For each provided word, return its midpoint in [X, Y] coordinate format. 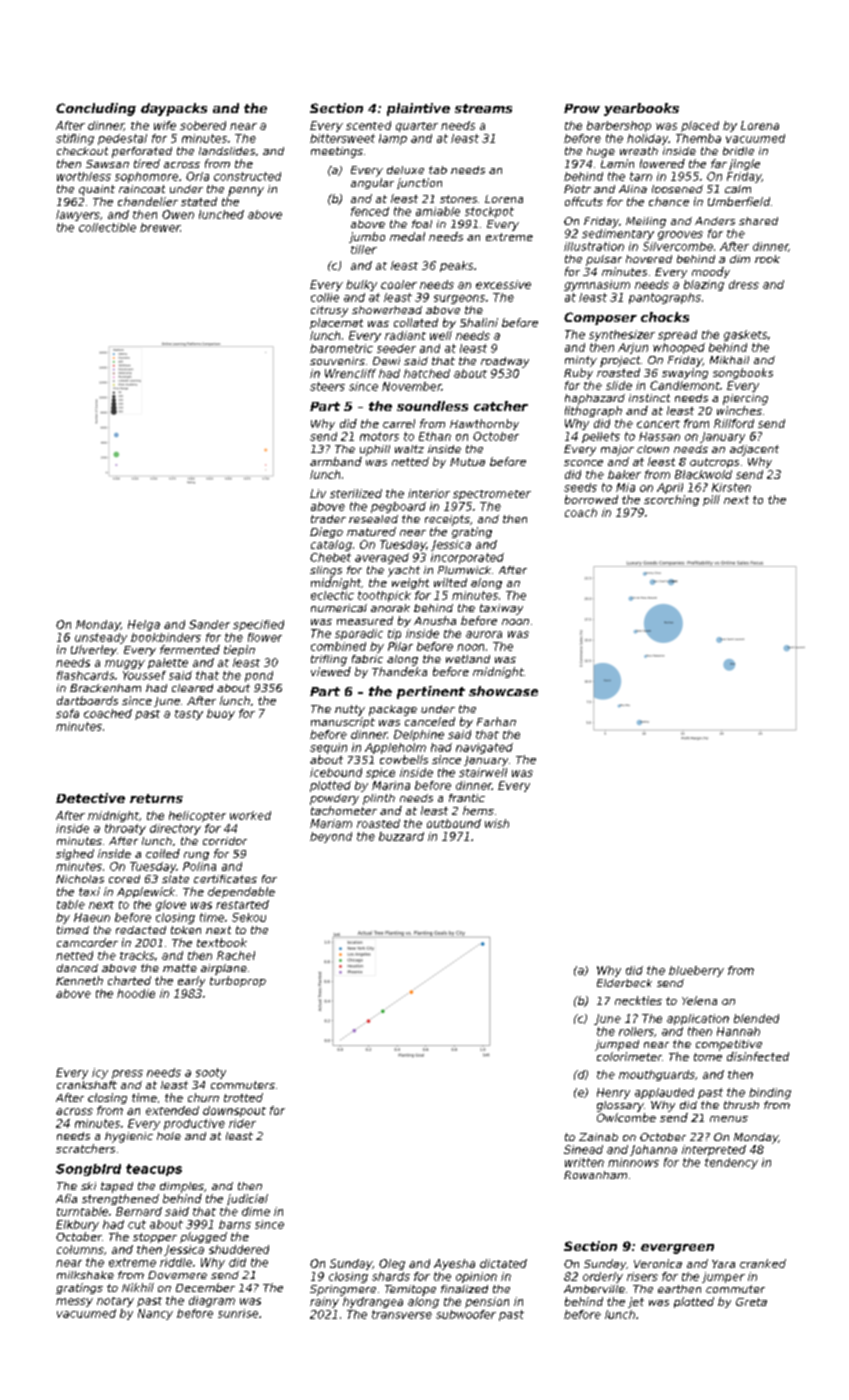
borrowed [591, 499]
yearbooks [641, 109]
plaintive [418, 109]
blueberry [696, 971]
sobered [203, 125]
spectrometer [492, 495]
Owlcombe [626, 1117]
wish [497, 823]
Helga [144, 625]
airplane [224, 969]
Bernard [139, 1211]
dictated [503, 1263]
